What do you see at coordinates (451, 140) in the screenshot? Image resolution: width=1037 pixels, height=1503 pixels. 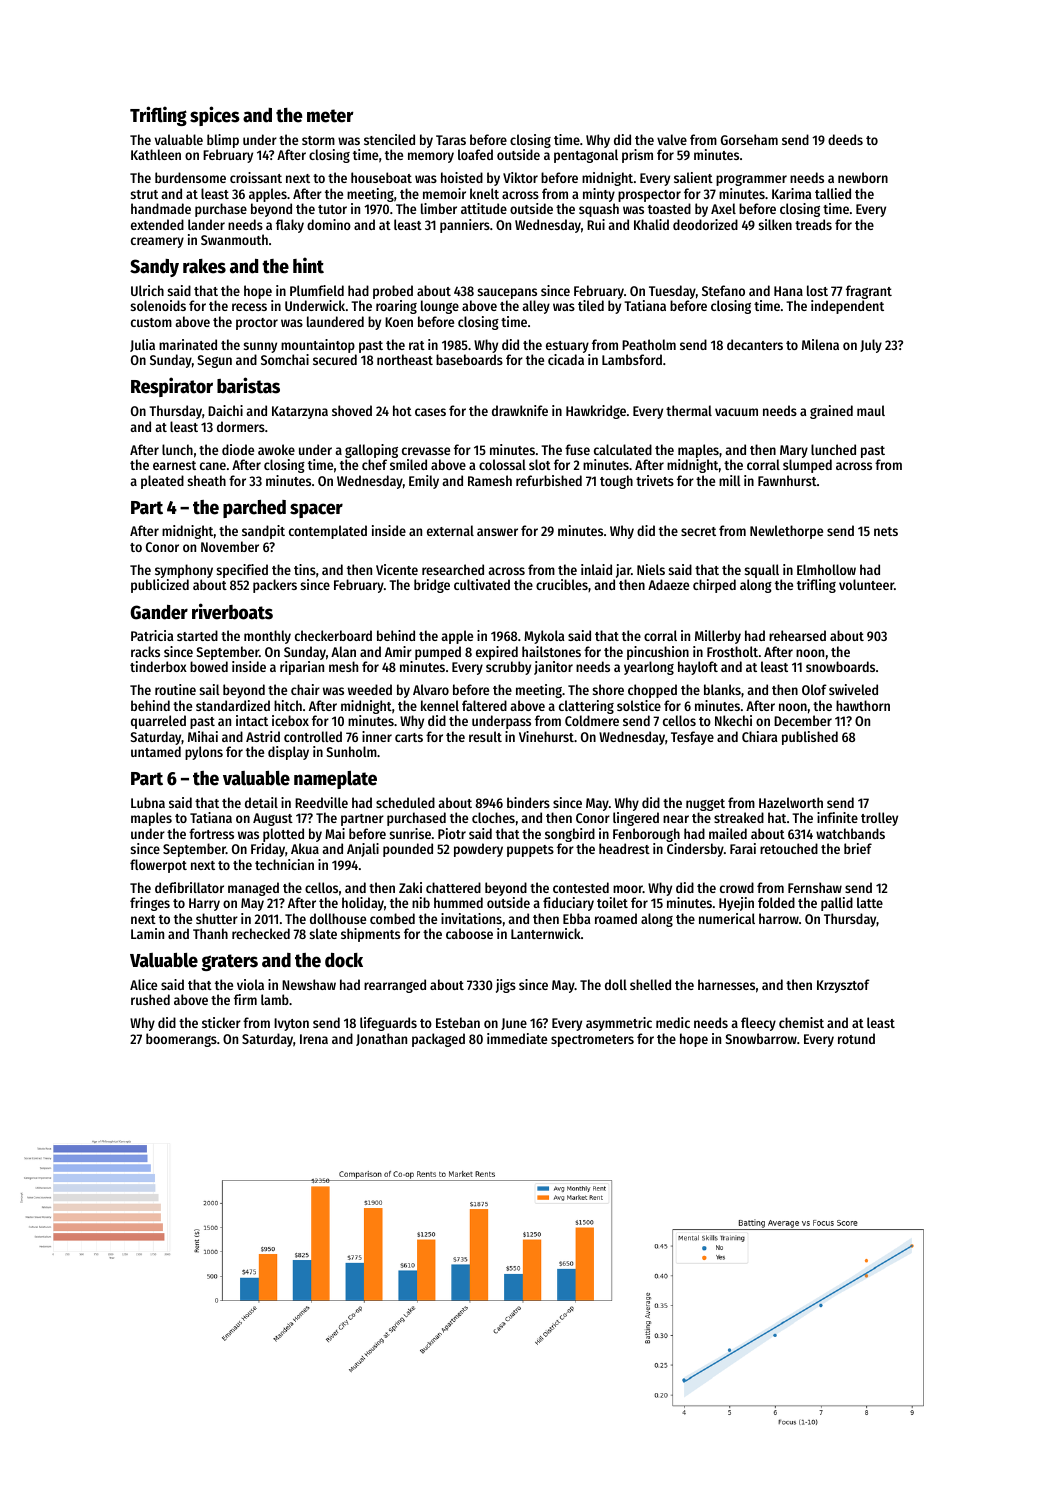 I see `Taras` at bounding box center [451, 140].
